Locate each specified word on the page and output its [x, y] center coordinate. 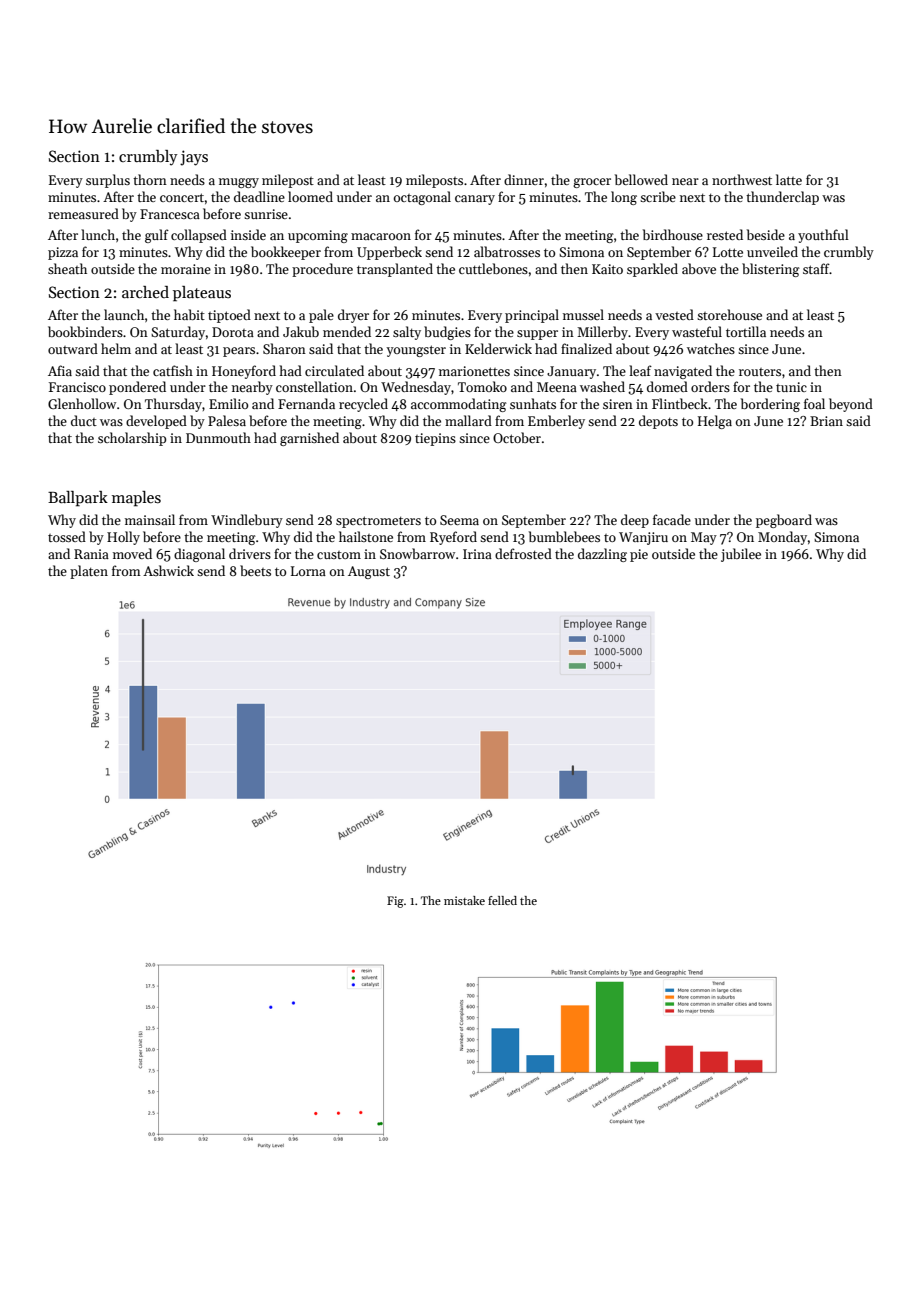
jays [194, 158]
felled [502, 900]
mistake [464, 900]
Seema [459, 520]
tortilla [746, 331]
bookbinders [85, 331]
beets [255, 570]
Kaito [607, 269]
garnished [309, 439]
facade [672, 519]
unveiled [772, 251]
